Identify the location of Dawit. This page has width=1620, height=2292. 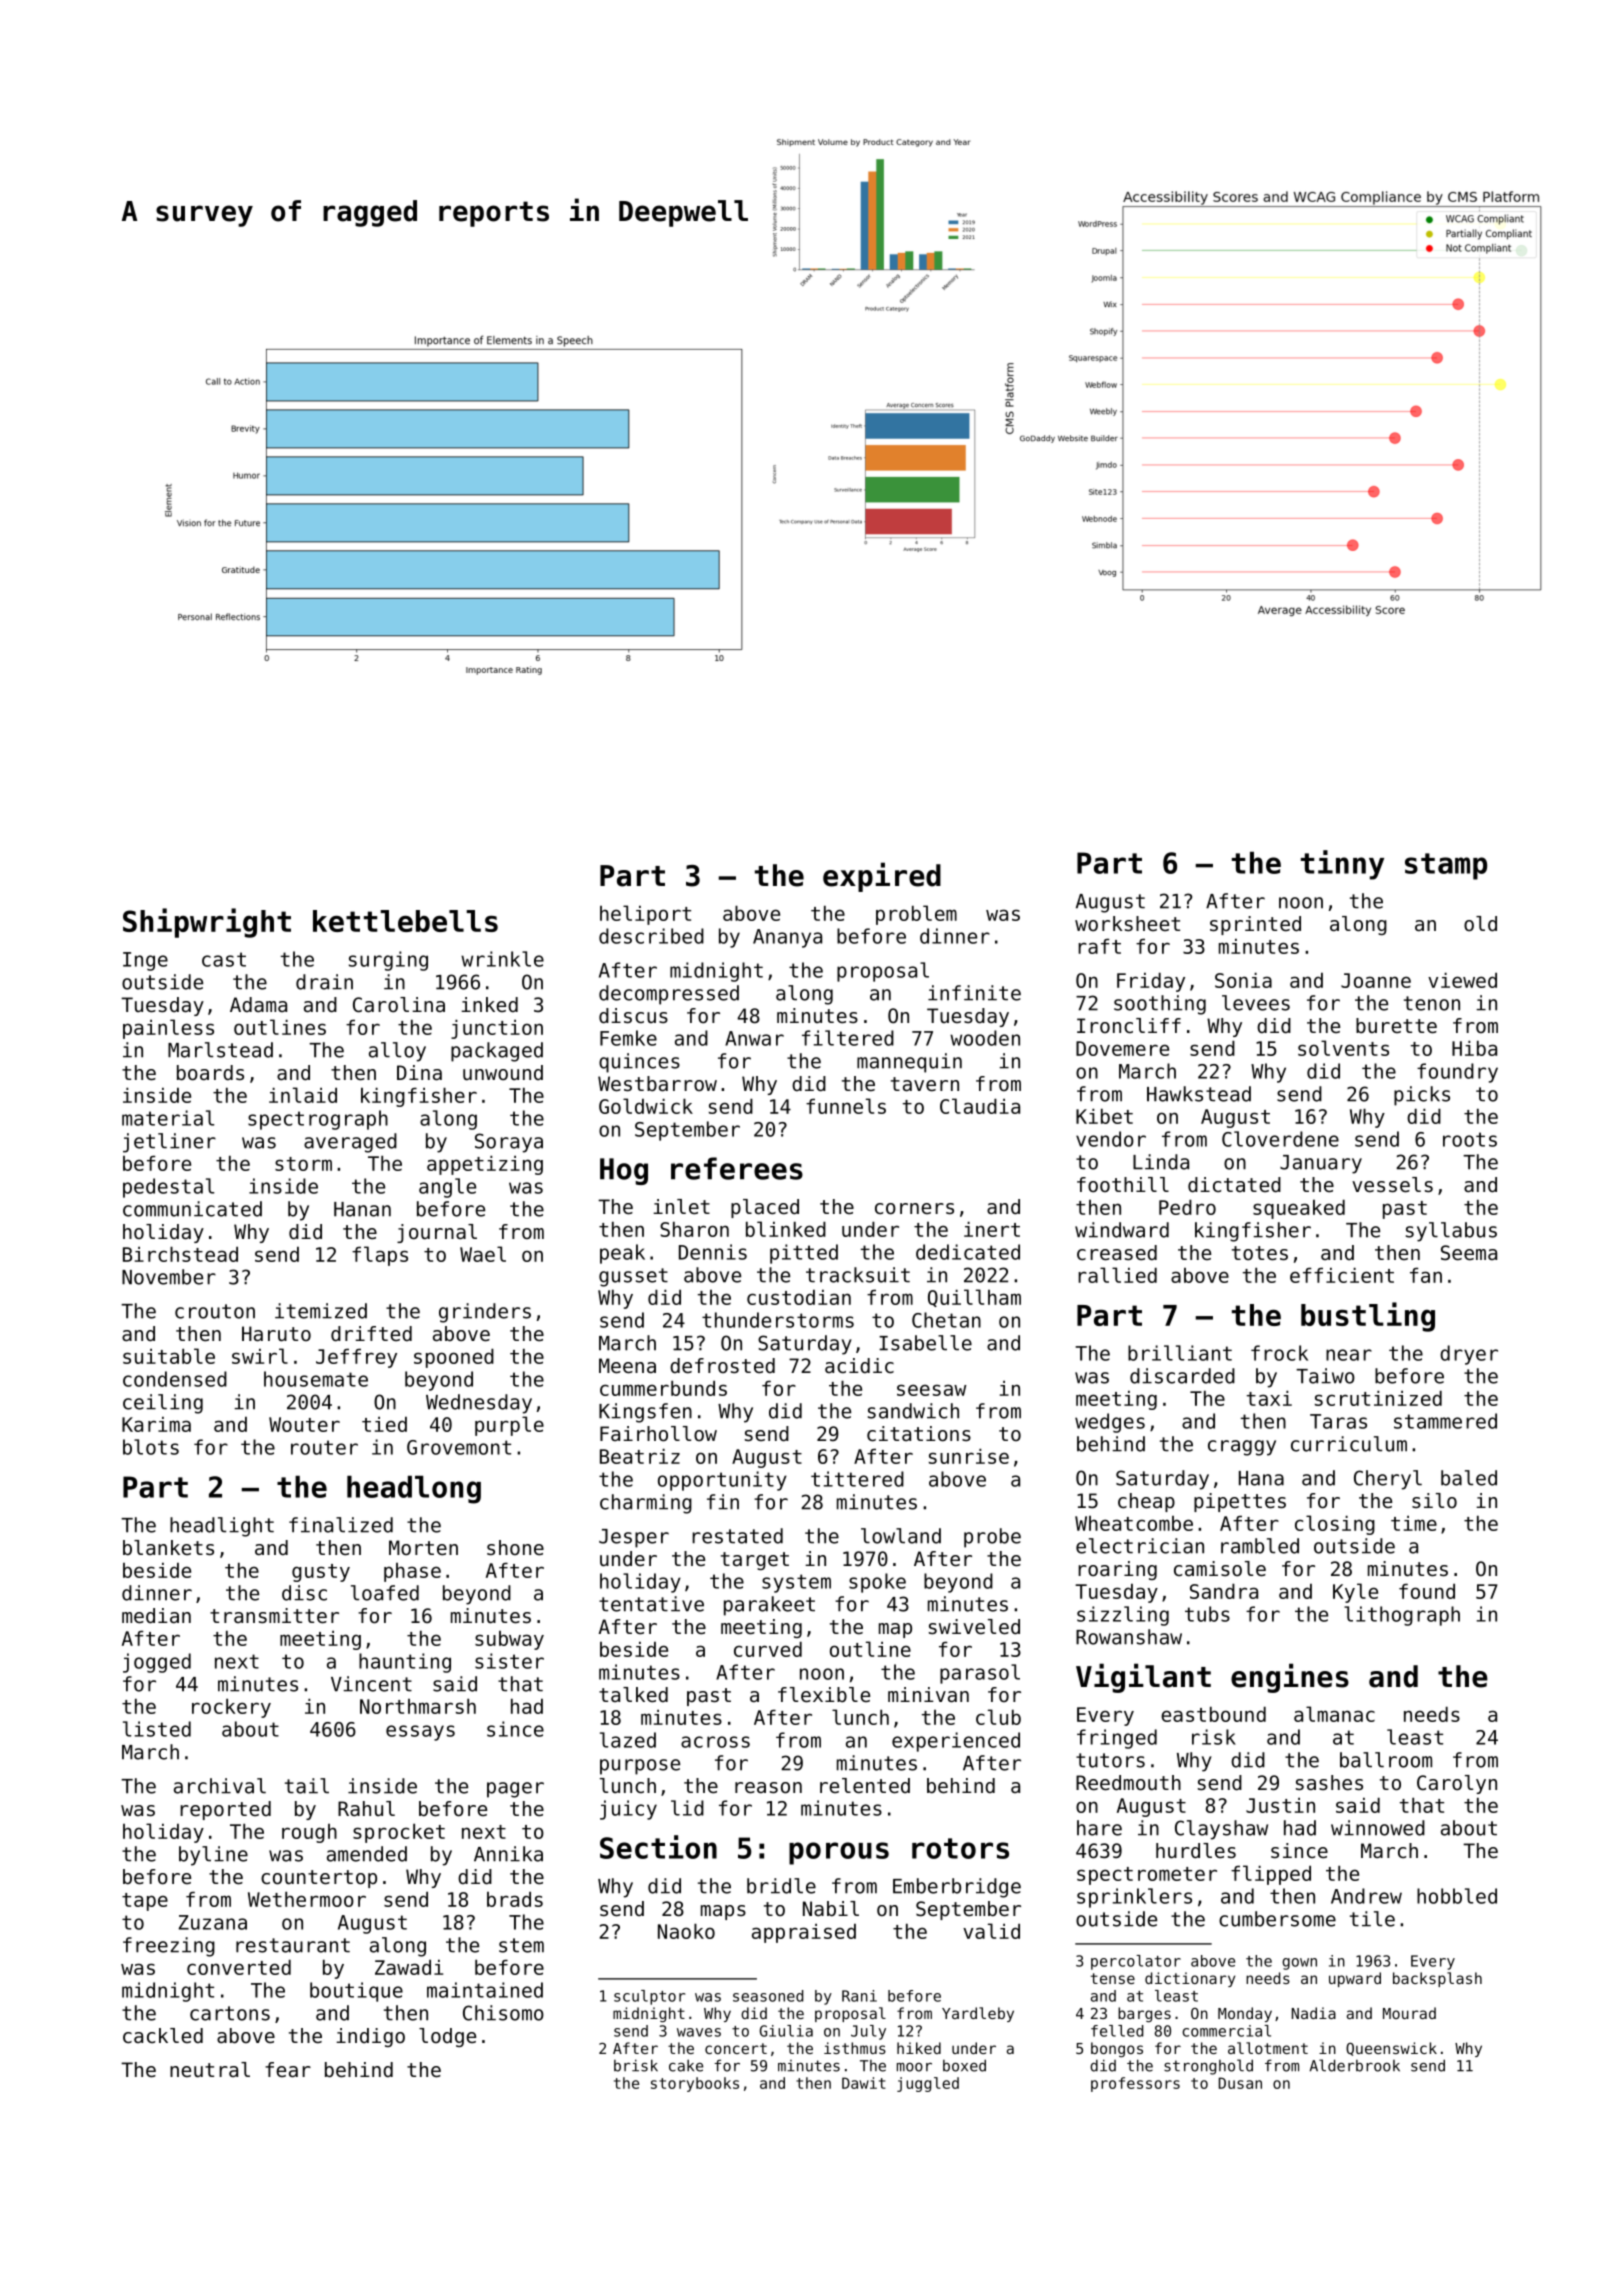
(864, 2083).
